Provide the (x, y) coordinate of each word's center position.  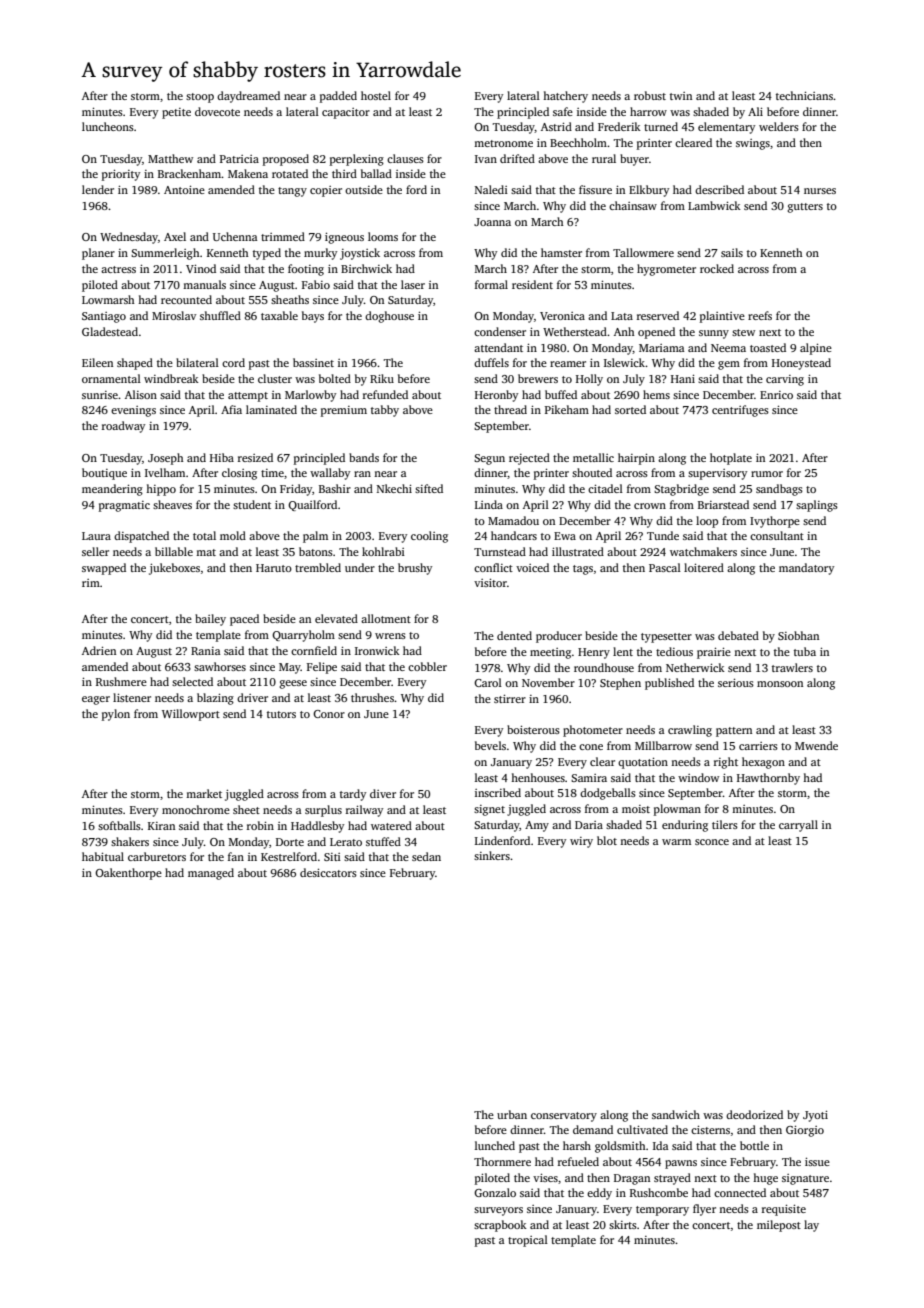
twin (681, 96)
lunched (495, 1145)
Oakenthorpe (128, 874)
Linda (489, 504)
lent (623, 651)
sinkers (492, 855)
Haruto (274, 568)
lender (98, 189)
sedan (426, 856)
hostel (376, 95)
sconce (712, 842)
